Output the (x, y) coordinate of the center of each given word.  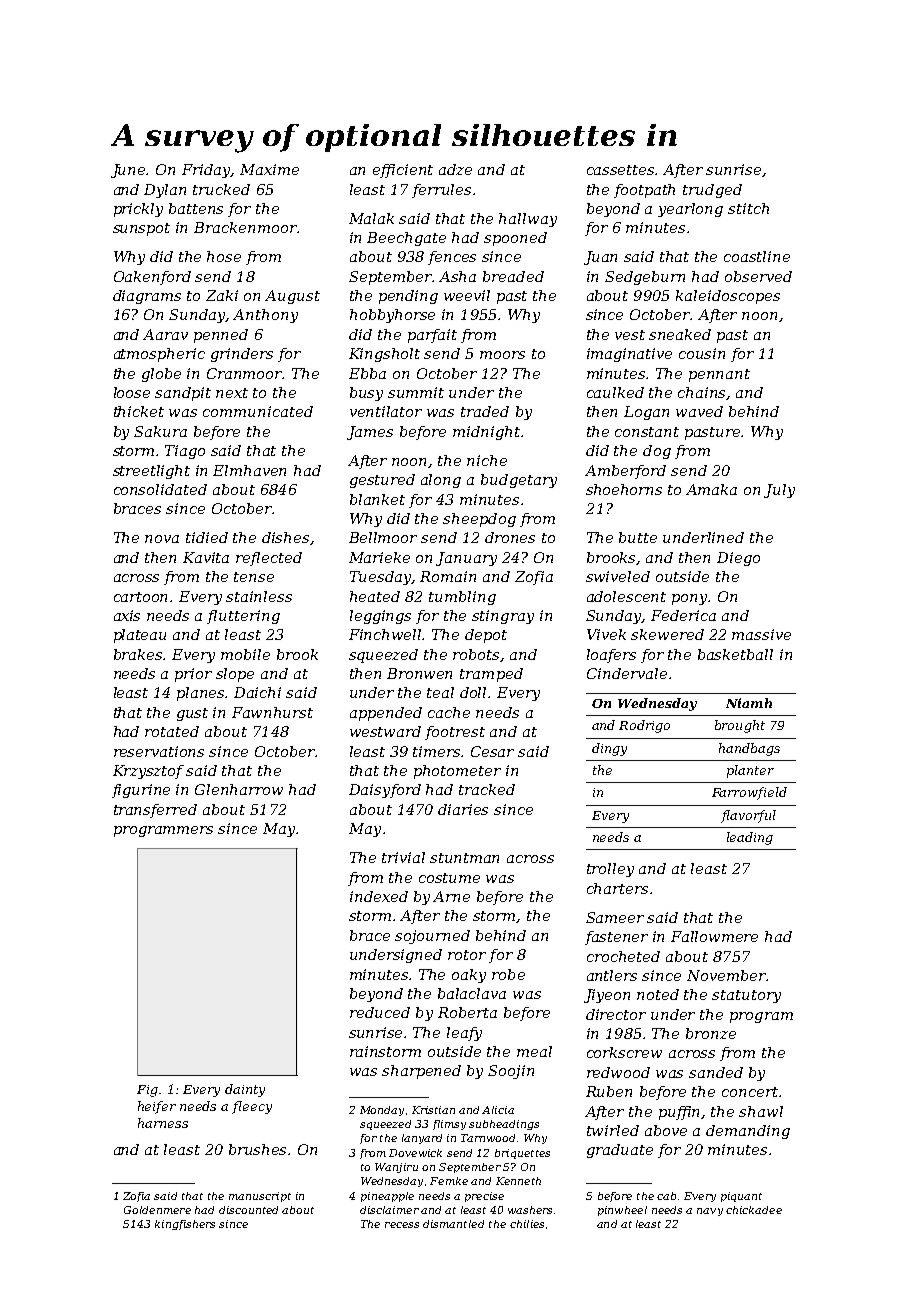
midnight (486, 433)
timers (437, 751)
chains (702, 393)
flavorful (748, 816)
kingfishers (185, 1225)
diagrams (147, 297)
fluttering (243, 617)
